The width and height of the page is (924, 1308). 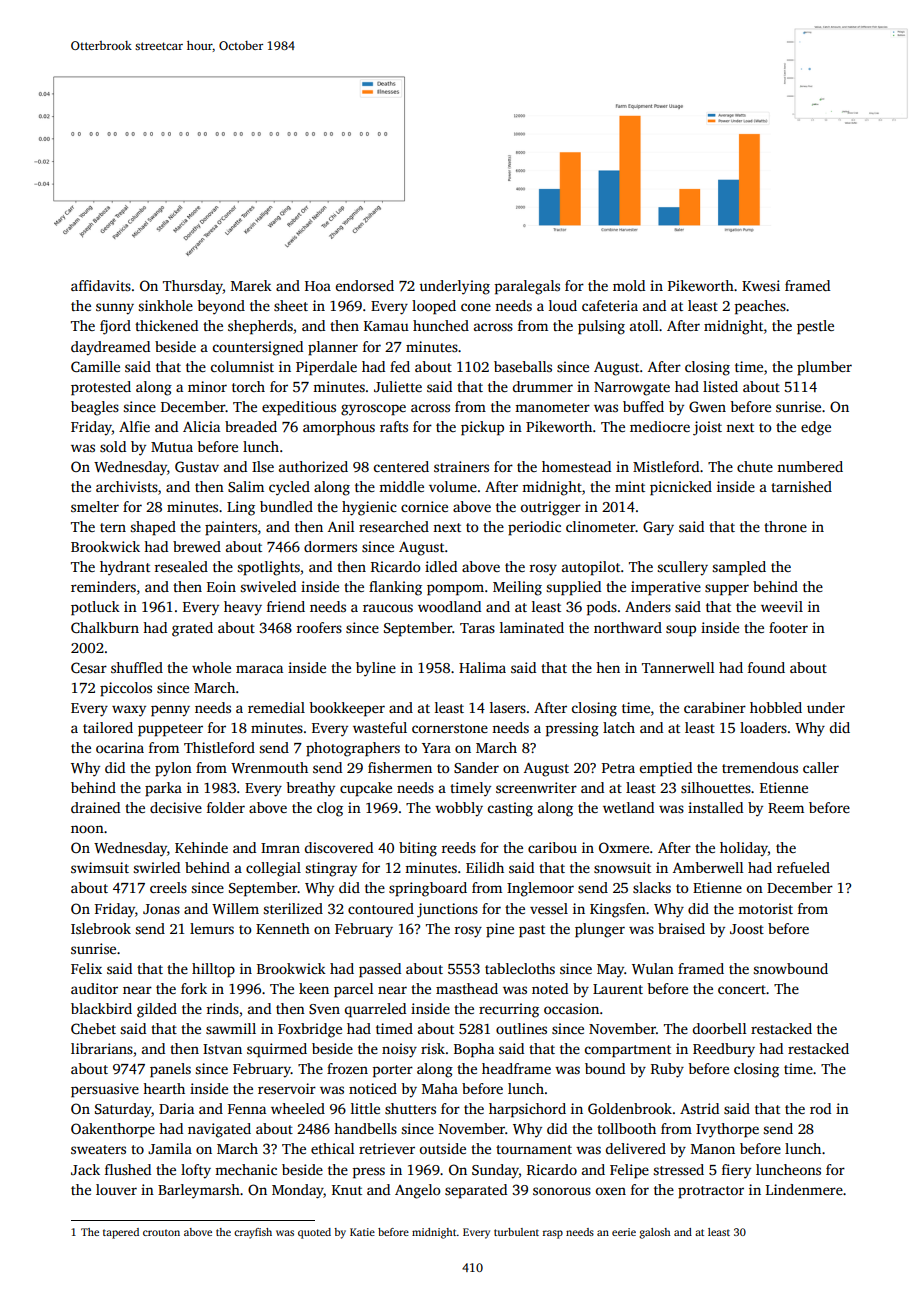 What do you see at coordinates (170, 1148) in the page?
I see `Jamila` at bounding box center [170, 1148].
